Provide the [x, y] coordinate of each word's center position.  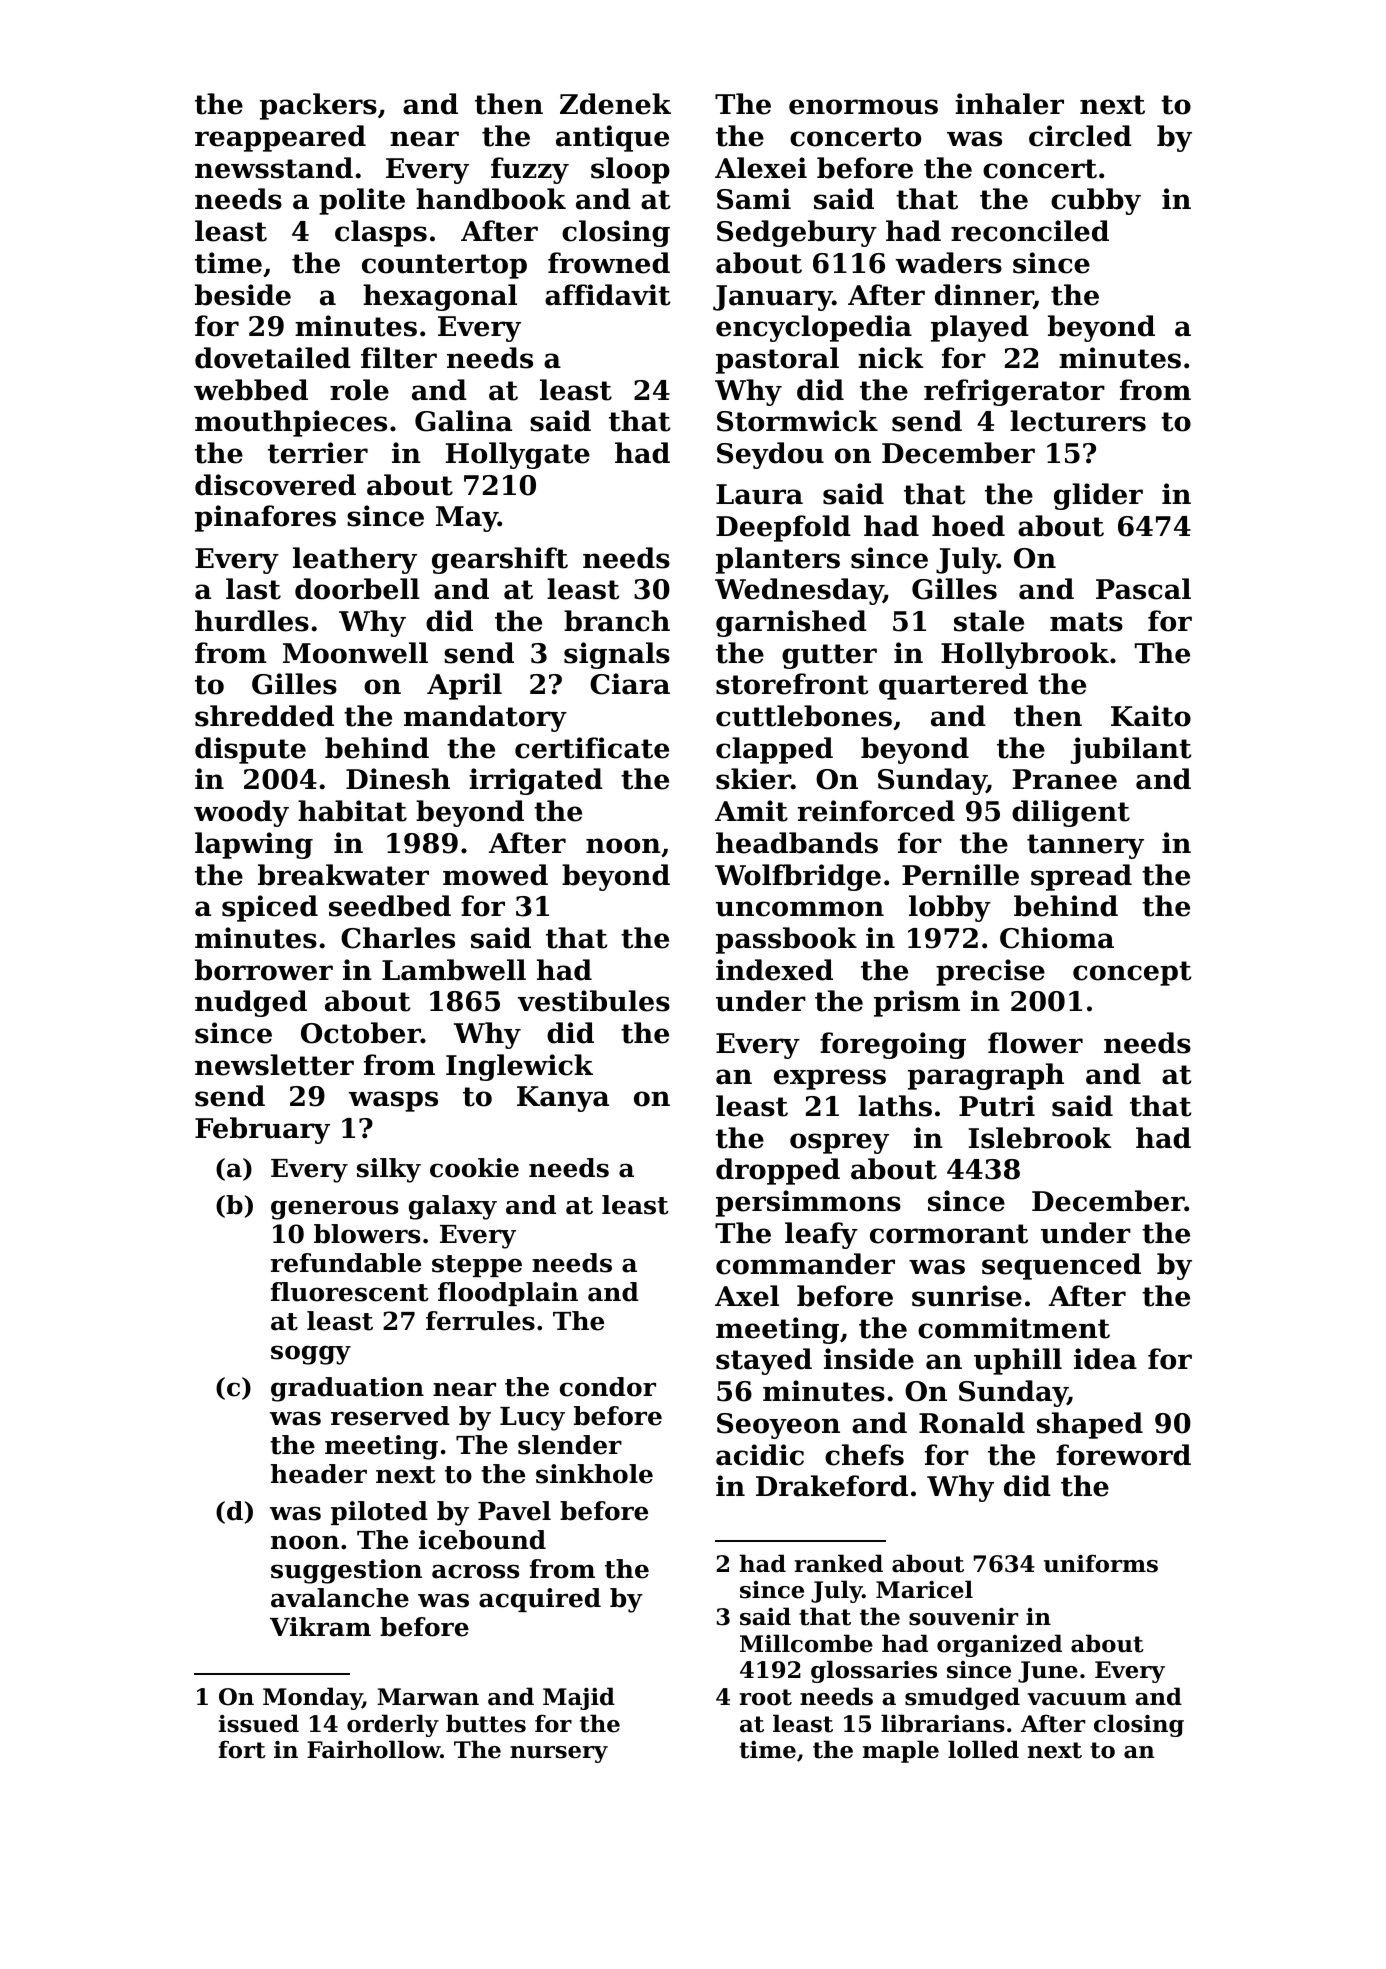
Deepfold [783, 528]
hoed [968, 526]
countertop [444, 266]
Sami [754, 199]
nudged [251, 1003]
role [359, 390]
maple [901, 1751]
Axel [747, 1296]
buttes [486, 1723]
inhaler [1009, 104]
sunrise [967, 1296]
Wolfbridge [798, 877]
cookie [474, 1168]
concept [1132, 973]
